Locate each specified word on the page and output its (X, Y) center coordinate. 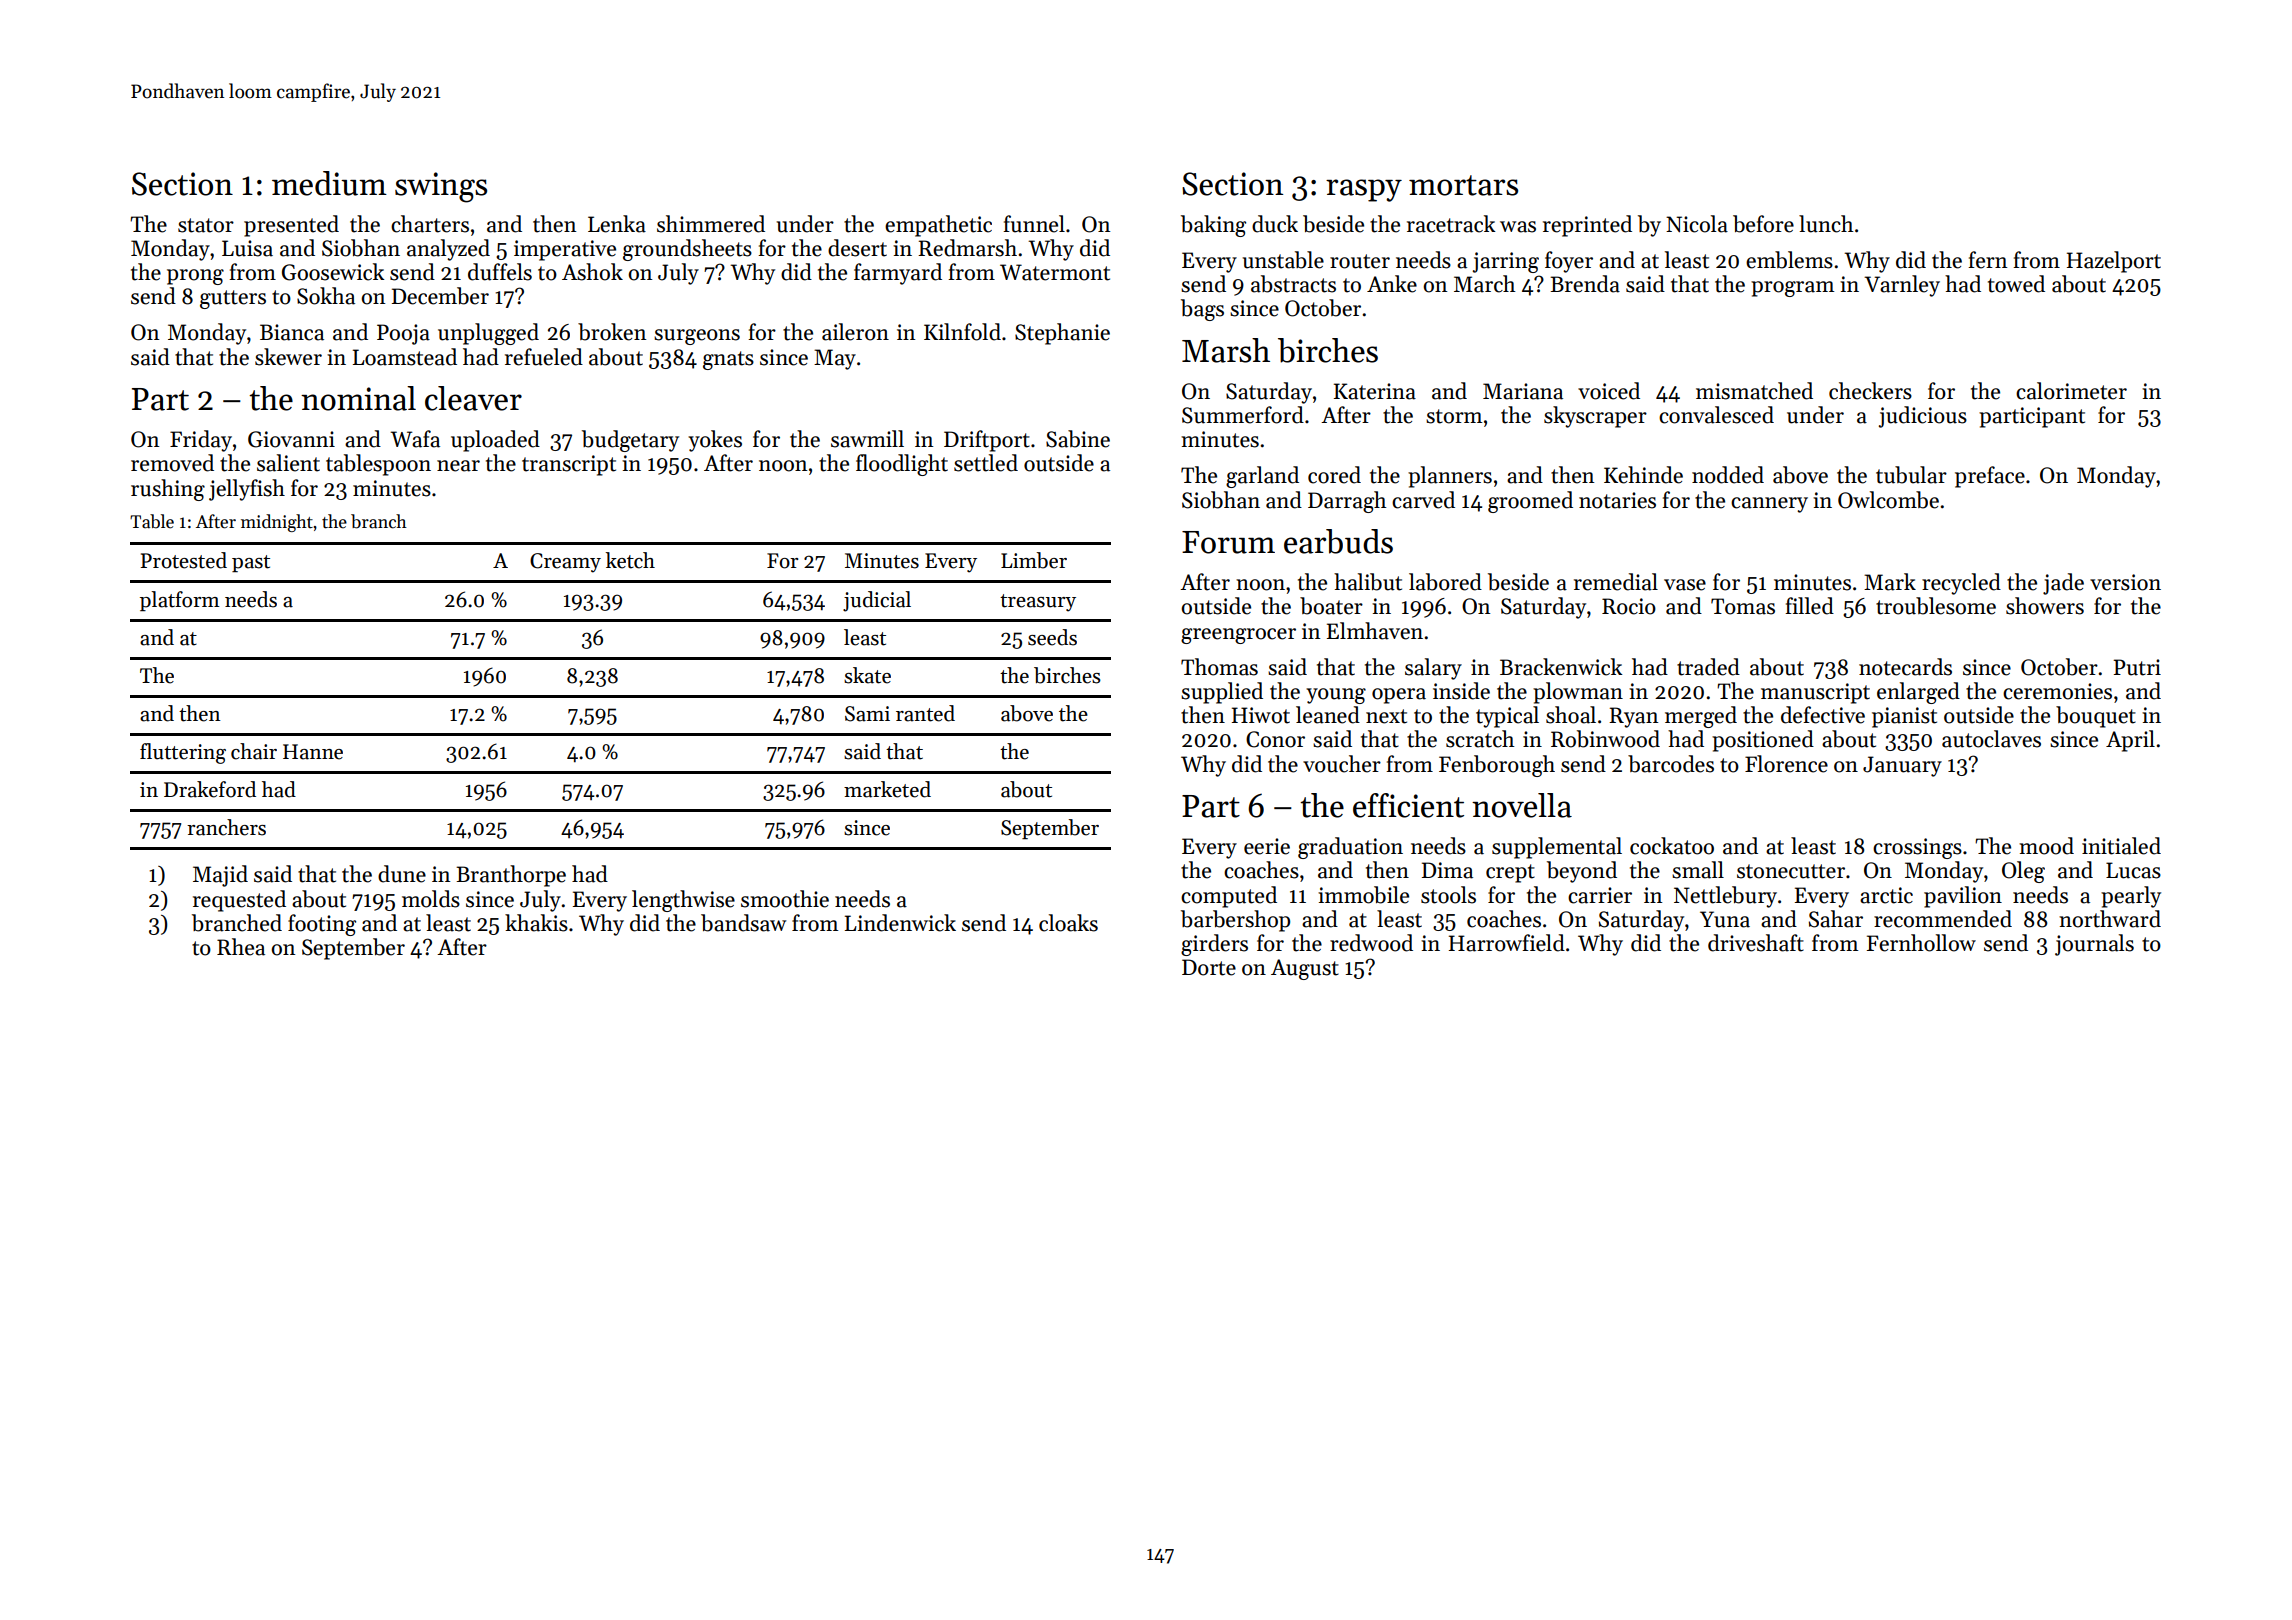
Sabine (1078, 439)
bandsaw (743, 923)
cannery (1769, 505)
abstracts (1293, 284)
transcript (569, 465)
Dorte (1209, 967)
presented (291, 226)
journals (2094, 945)
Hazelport (2114, 262)
